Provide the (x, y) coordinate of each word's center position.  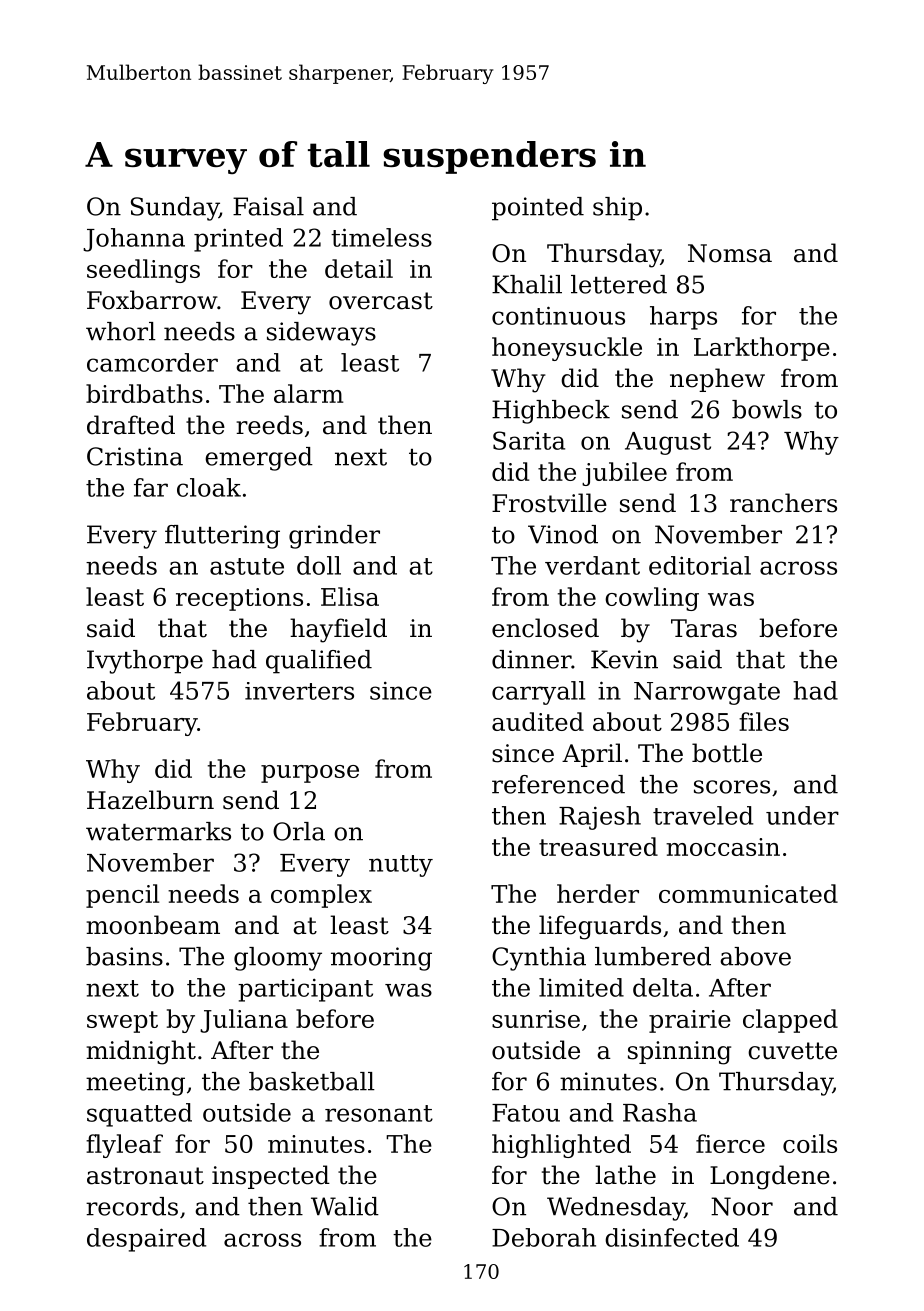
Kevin (624, 659)
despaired (146, 1240)
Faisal (268, 206)
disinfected (672, 1237)
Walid (345, 1206)
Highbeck (551, 412)
